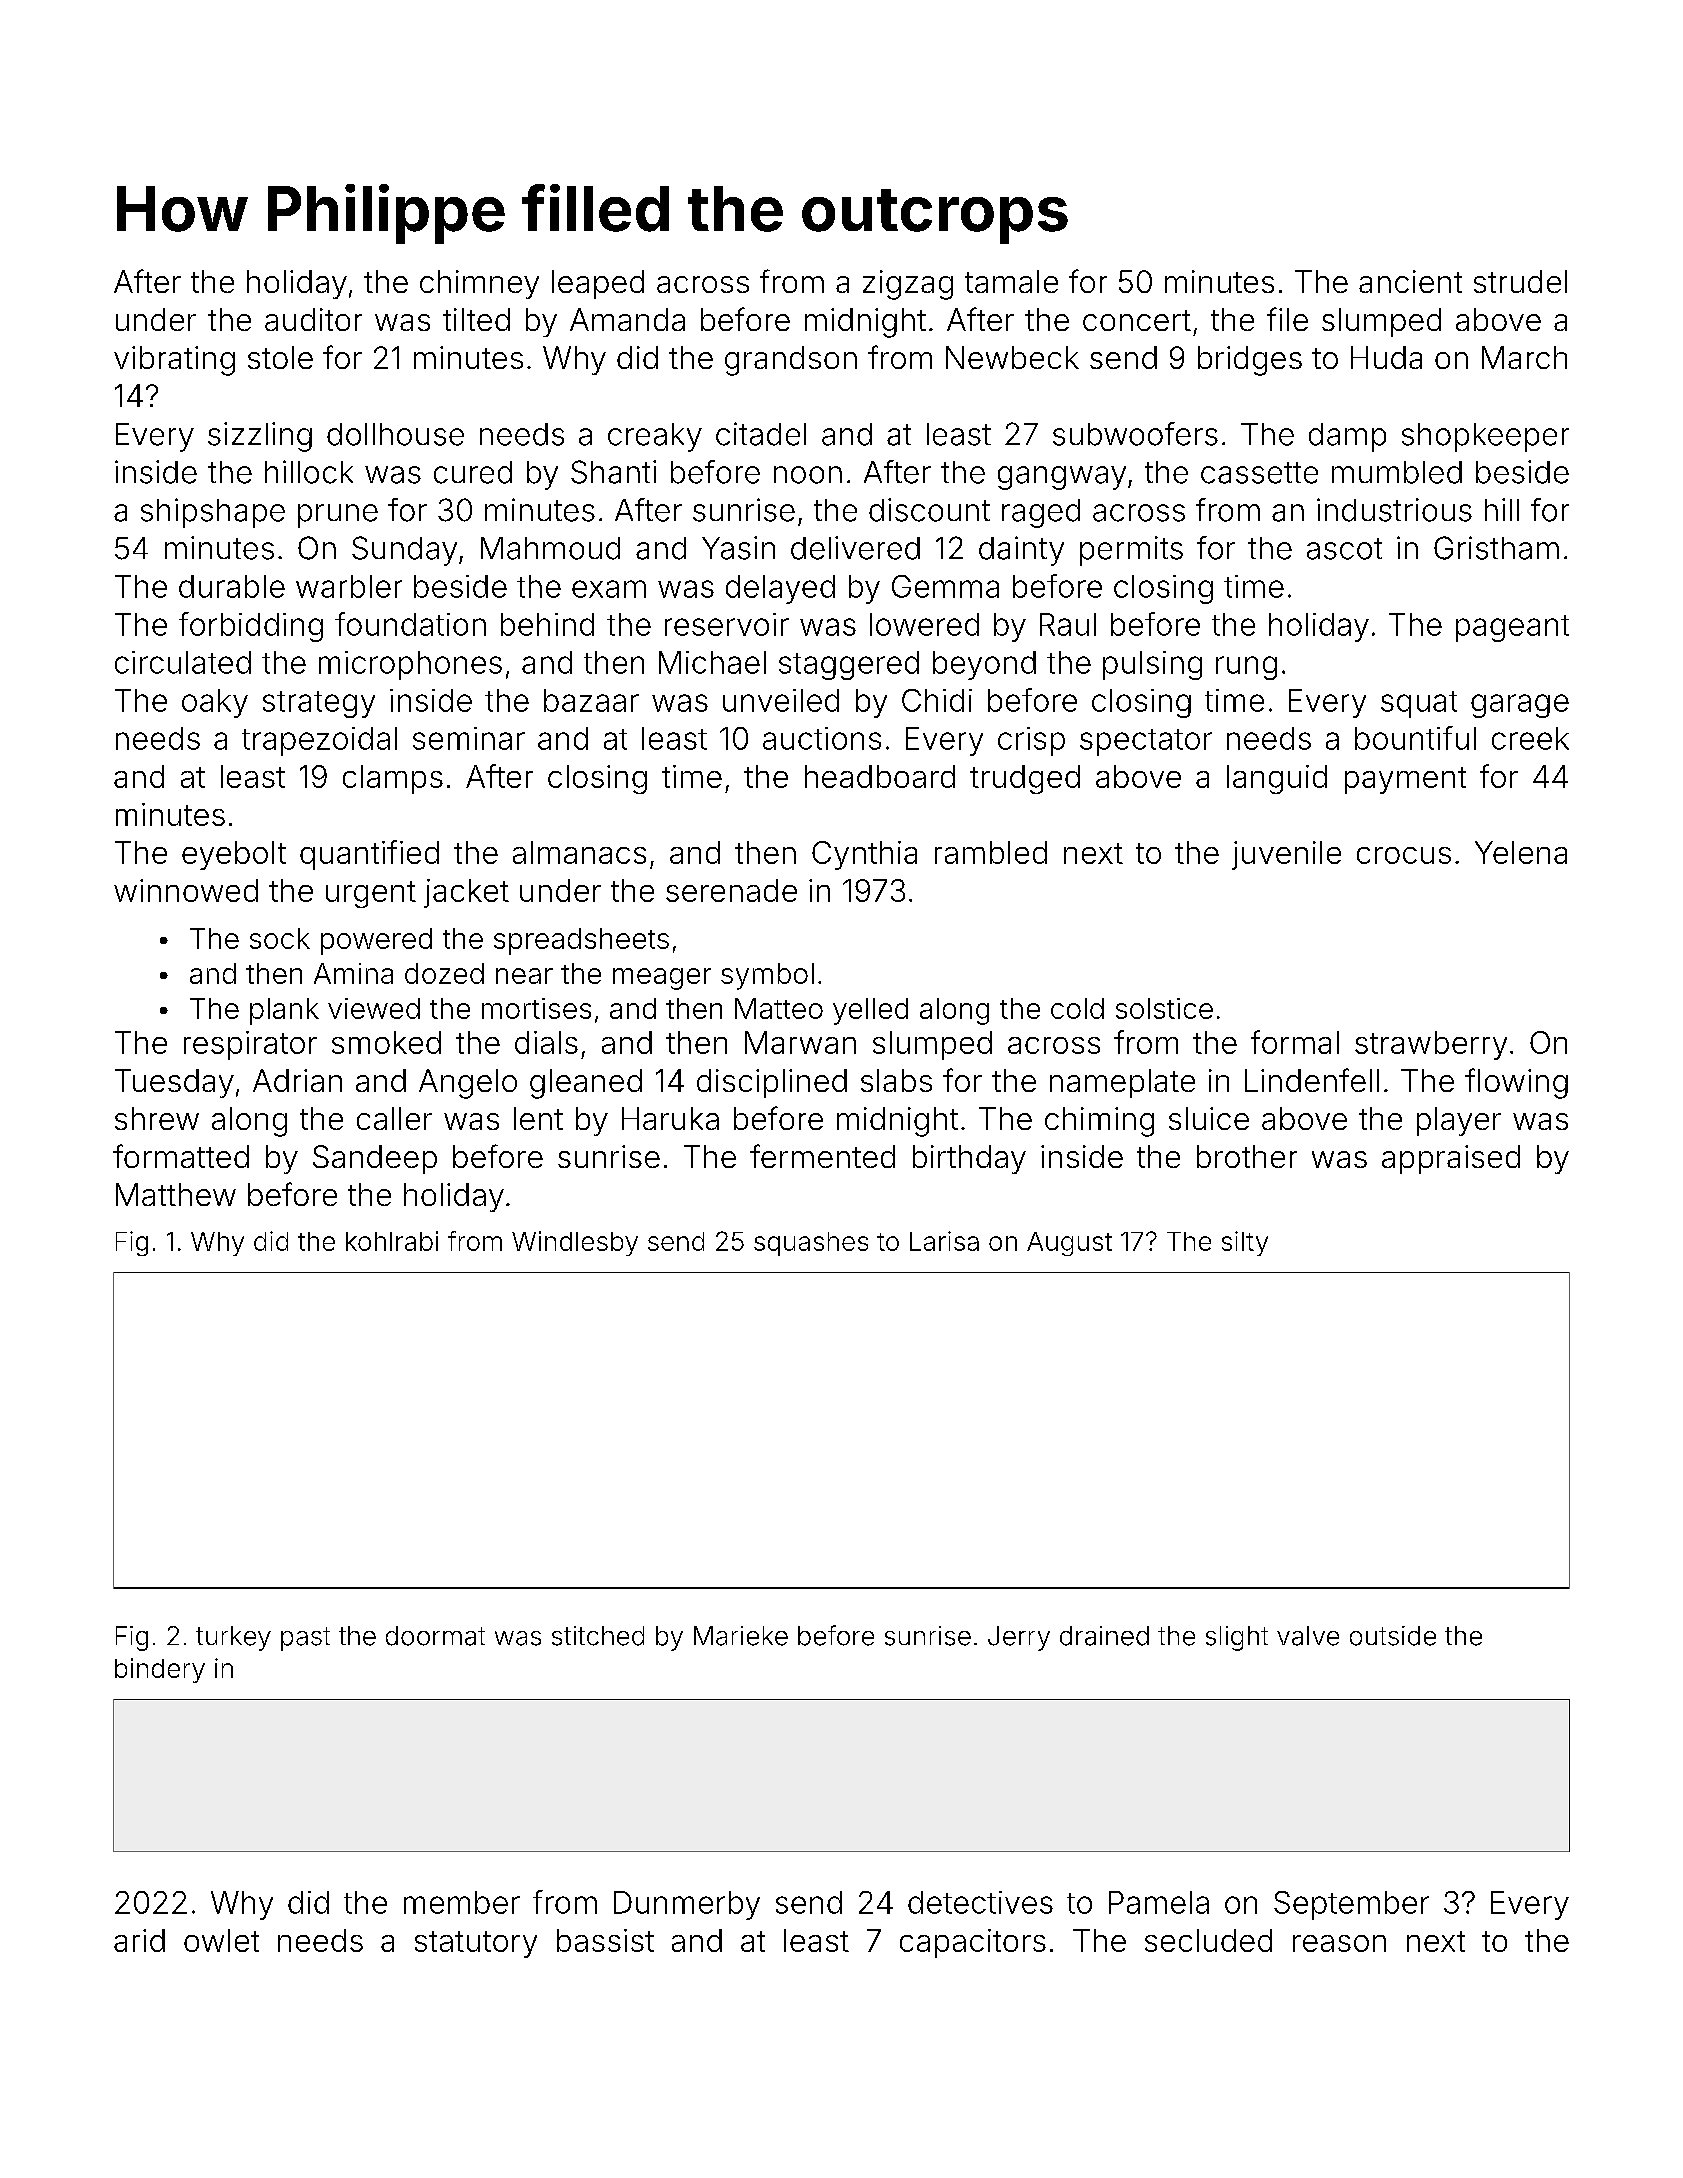 The image size is (1683, 2178). I want to click on circulated, so click(183, 662).
